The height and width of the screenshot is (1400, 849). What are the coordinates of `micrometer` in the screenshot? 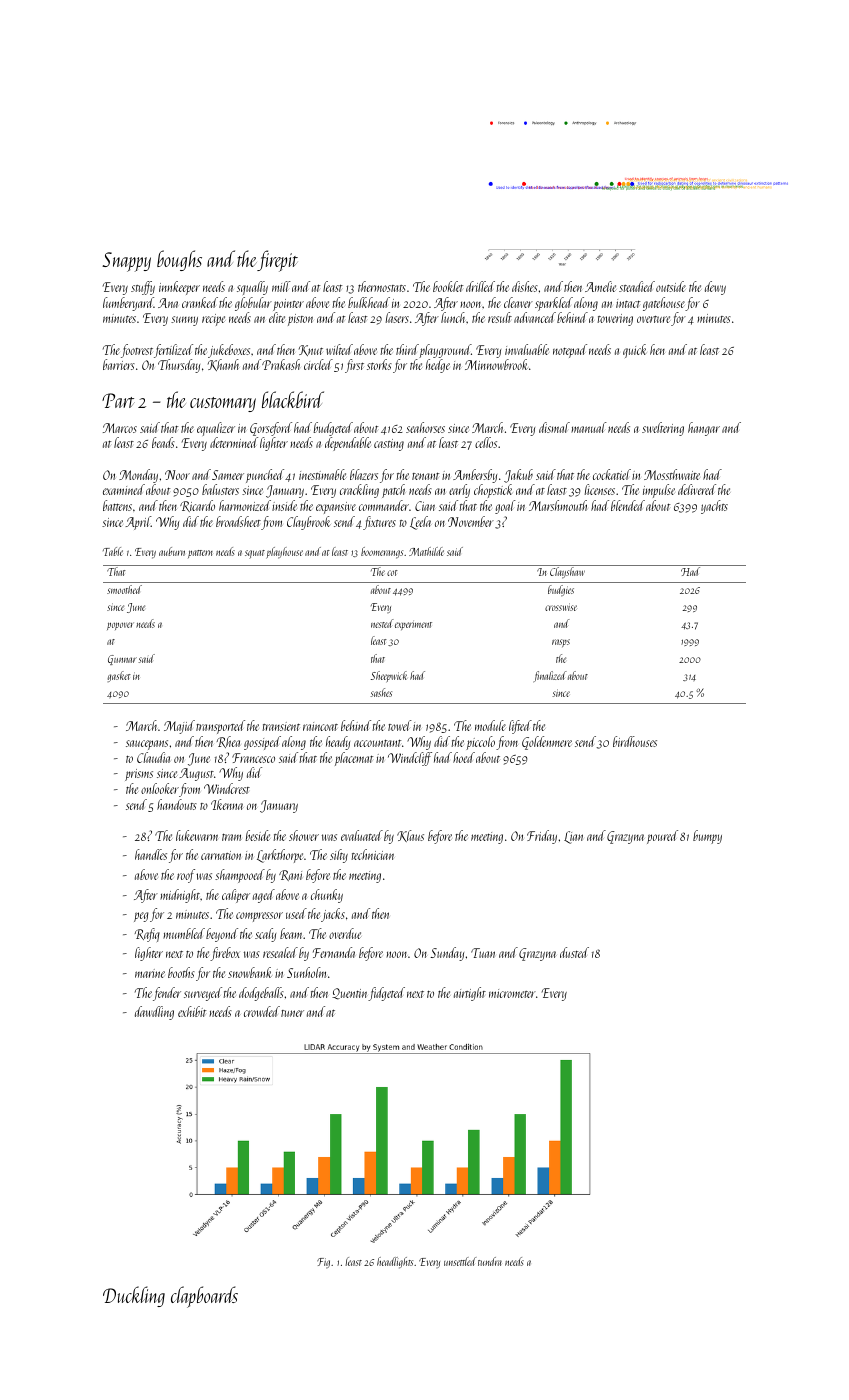 It's located at (512, 993).
